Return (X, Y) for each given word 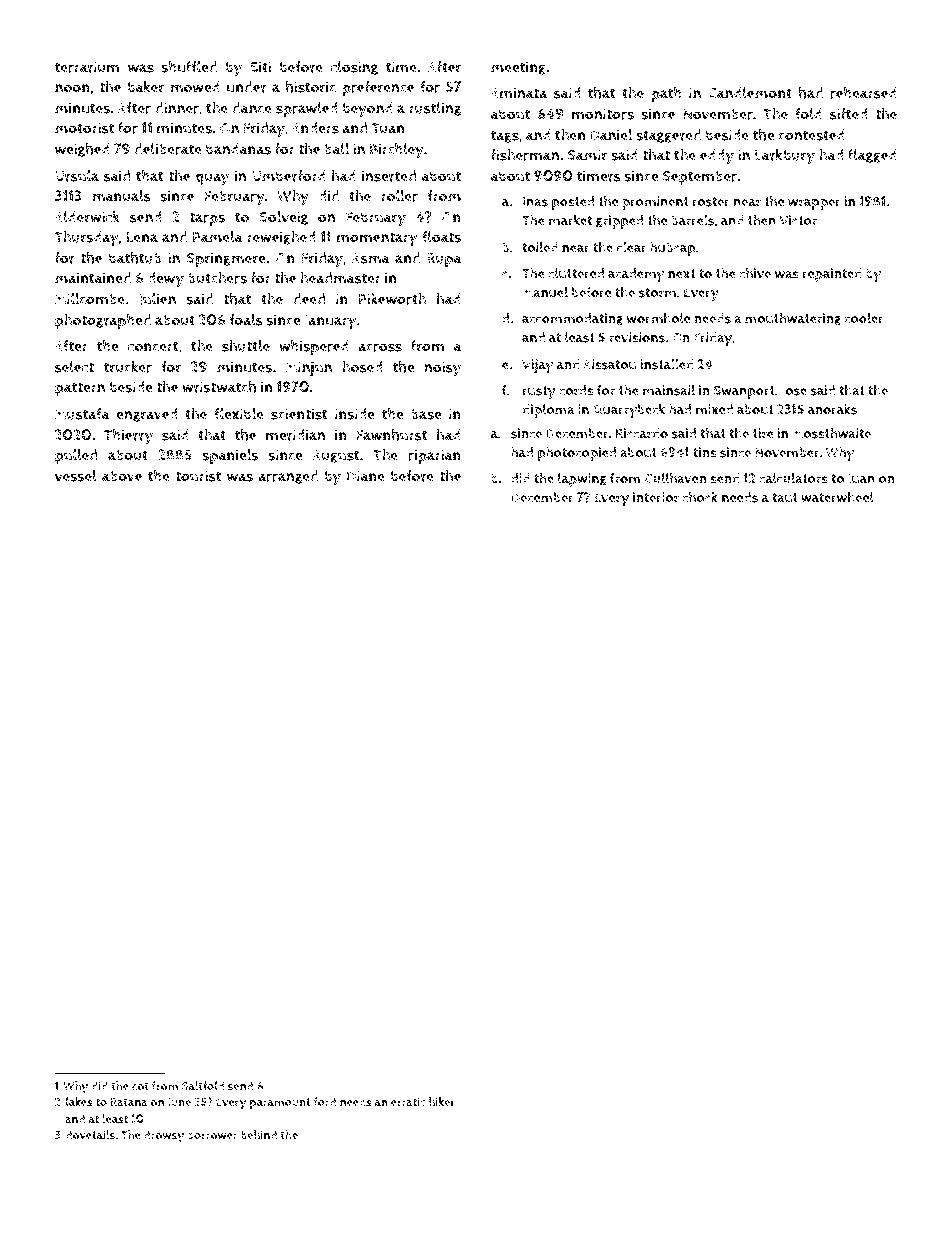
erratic (408, 1102)
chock (700, 497)
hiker (442, 1102)
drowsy (164, 1136)
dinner (177, 108)
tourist (198, 476)
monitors (603, 114)
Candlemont (750, 93)
